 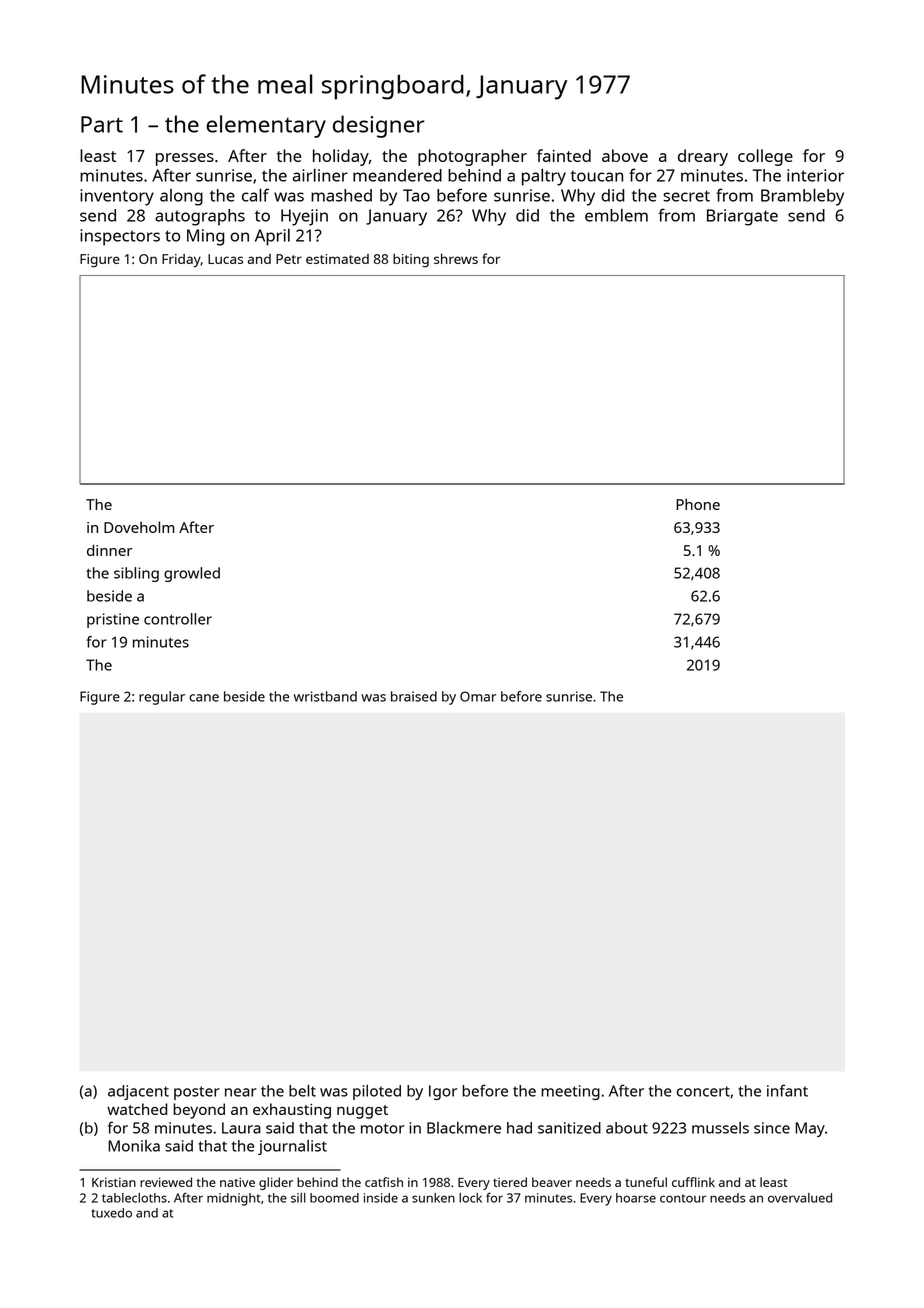 What do you see at coordinates (478, 696) in the screenshot?
I see `Omar` at bounding box center [478, 696].
